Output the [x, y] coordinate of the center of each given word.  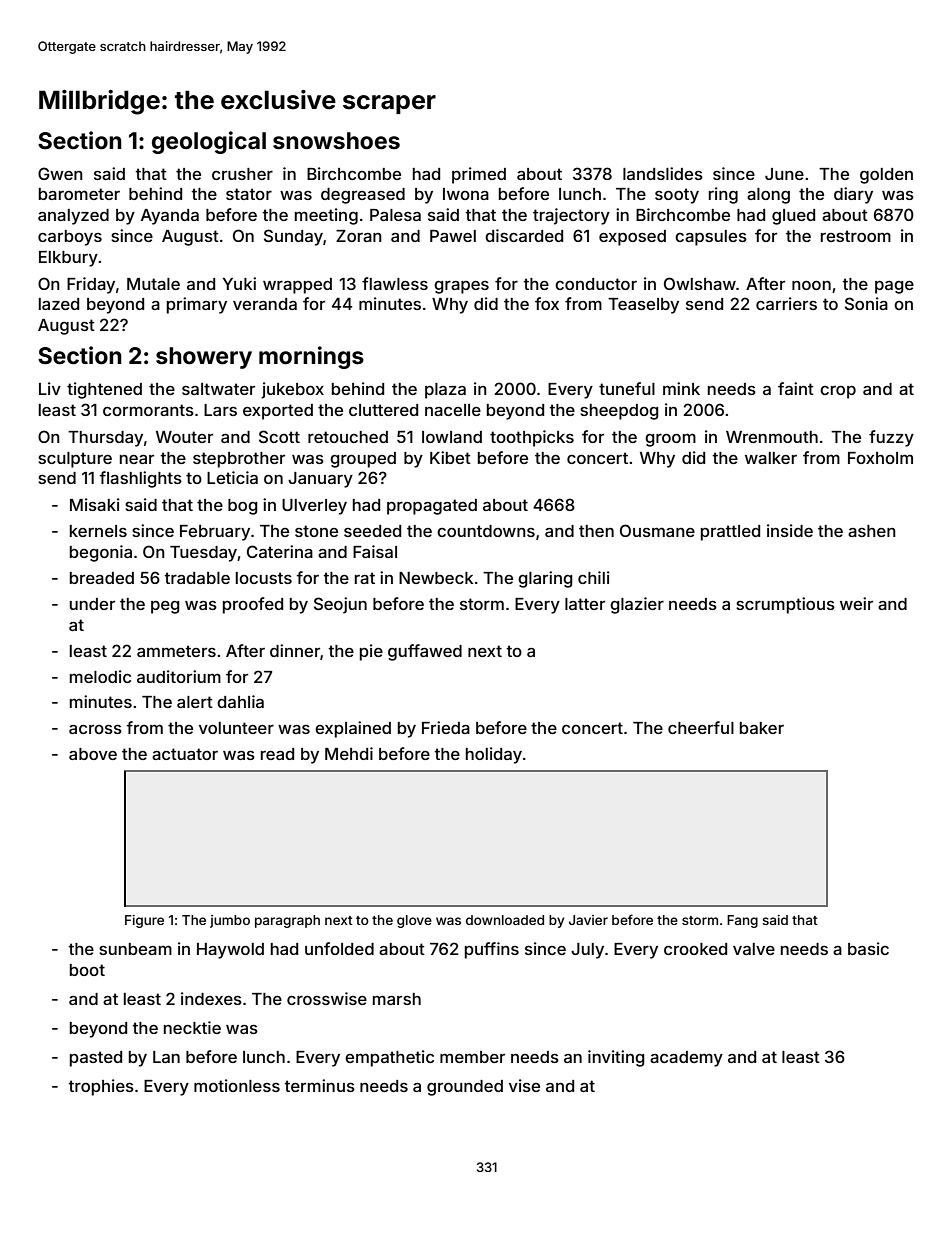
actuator [185, 754]
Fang [742, 921]
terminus [319, 1085]
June [784, 174]
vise [524, 1085]
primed [479, 175]
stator [249, 194]
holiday [494, 755]
